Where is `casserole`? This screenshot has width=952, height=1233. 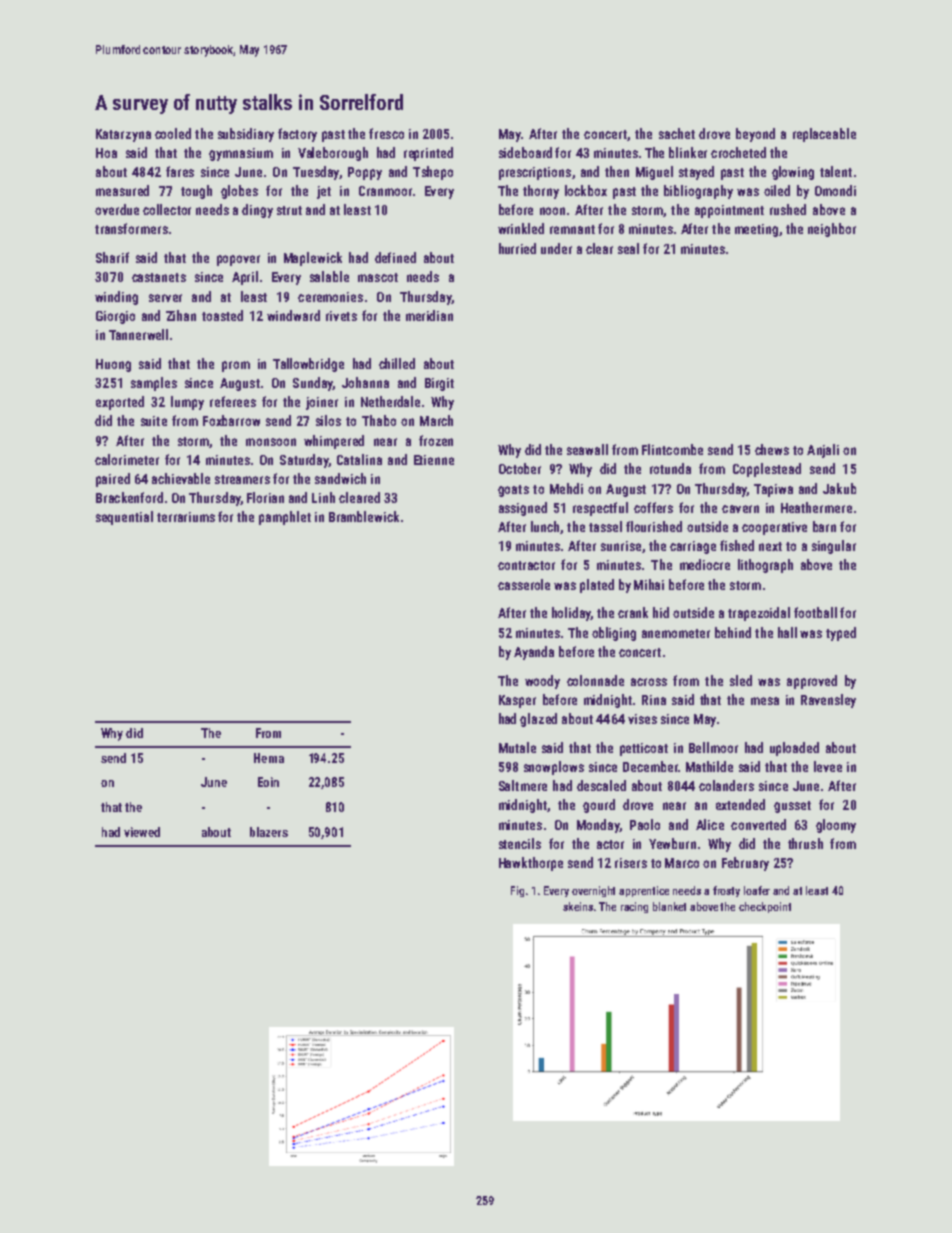
casserole is located at coordinates (524, 584).
